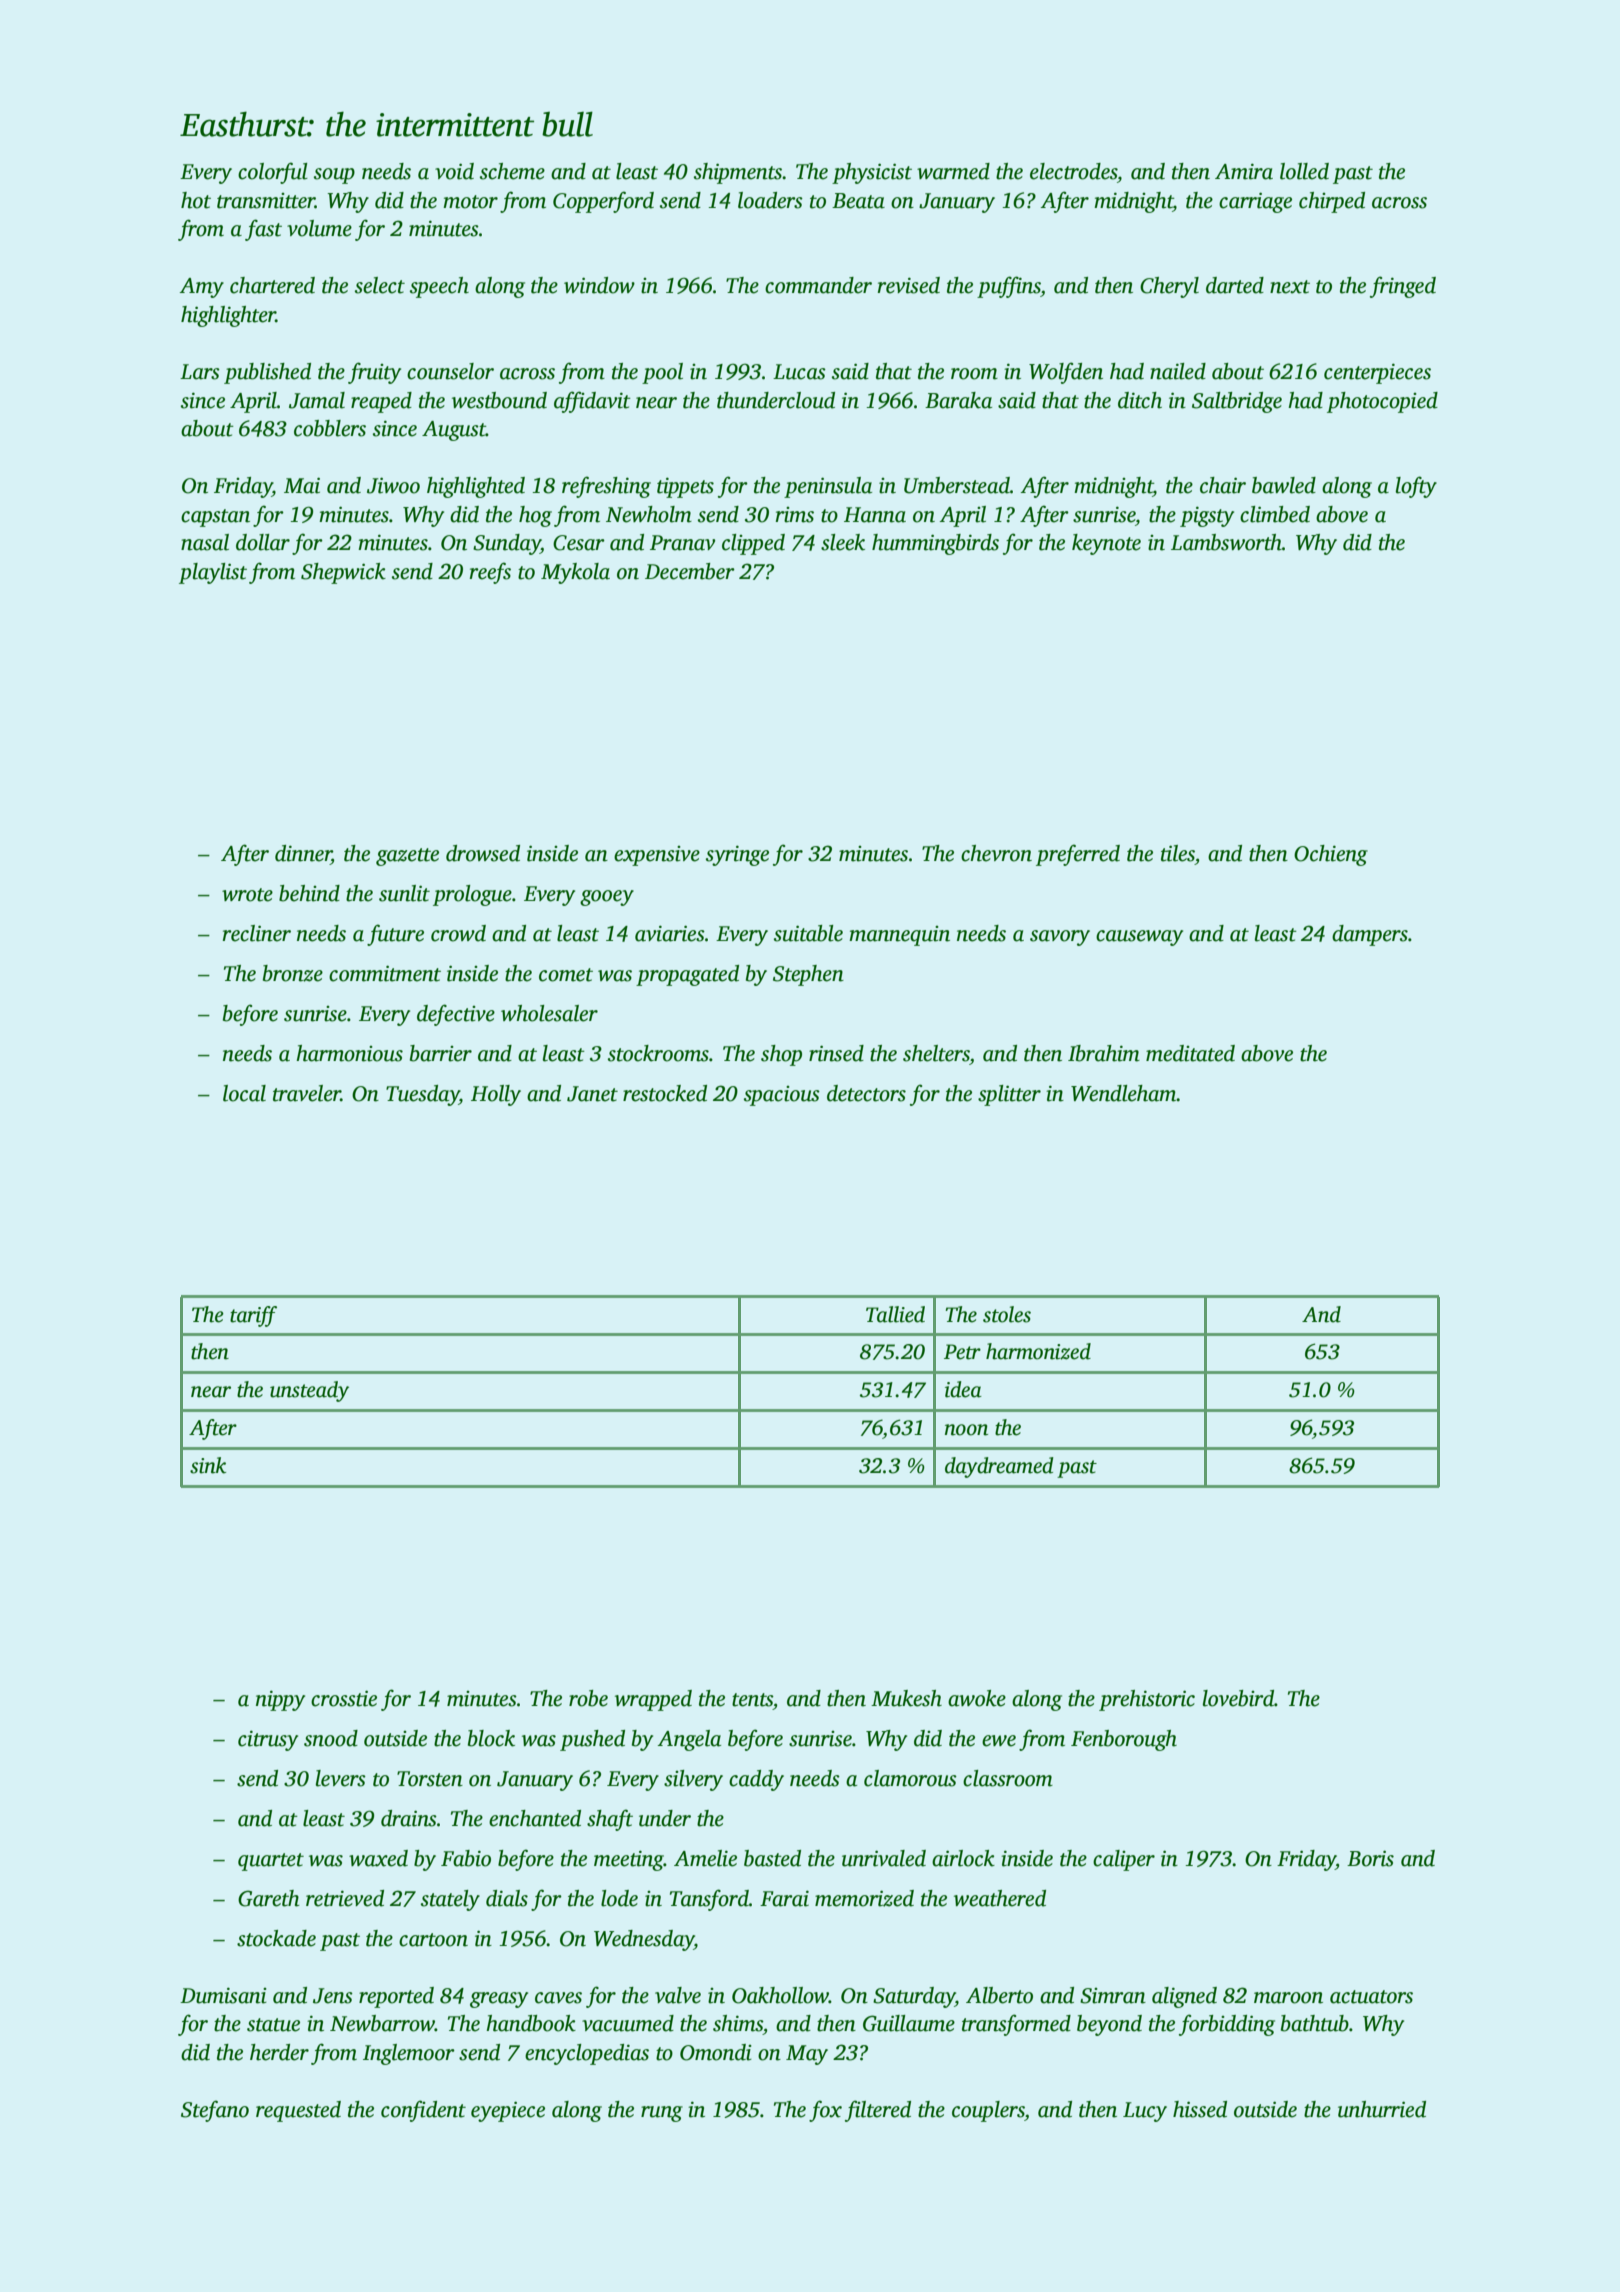 This screenshot has width=1620, height=2292. Describe the element at coordinates (1244, 171) in the screenshot. I see `Amira` at that location.
